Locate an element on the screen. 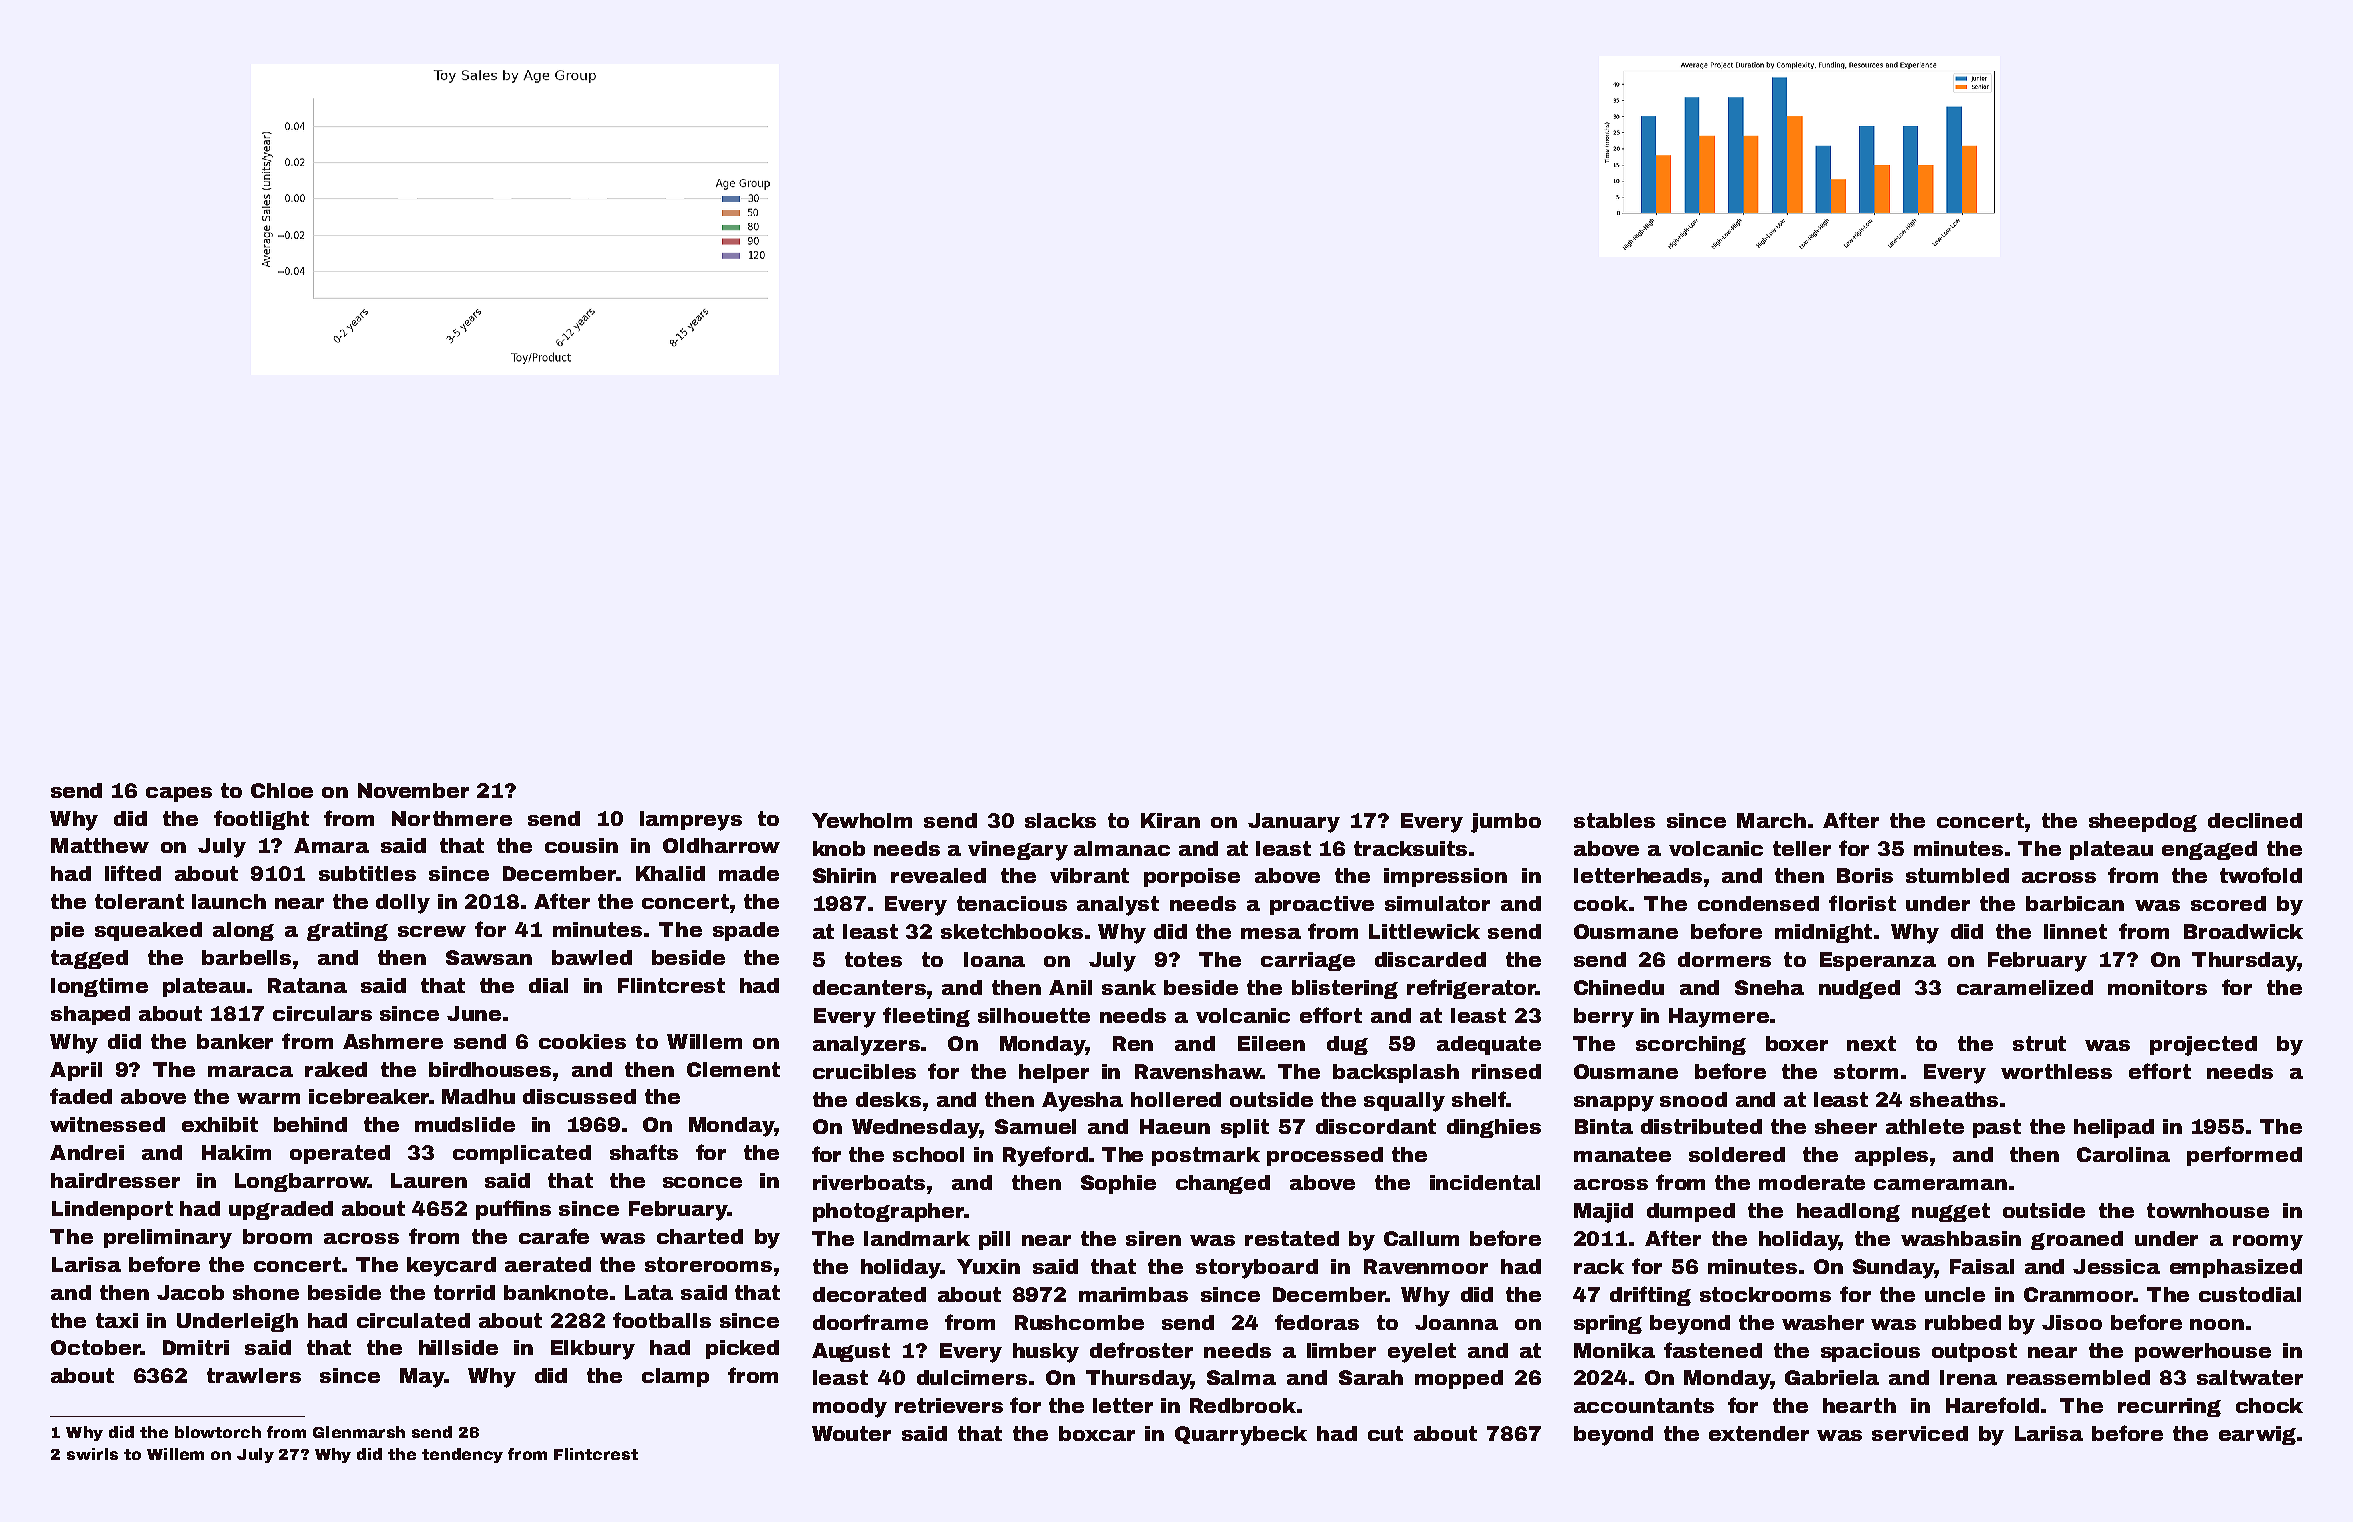  cut is located at coordinates (1385, 1433).
